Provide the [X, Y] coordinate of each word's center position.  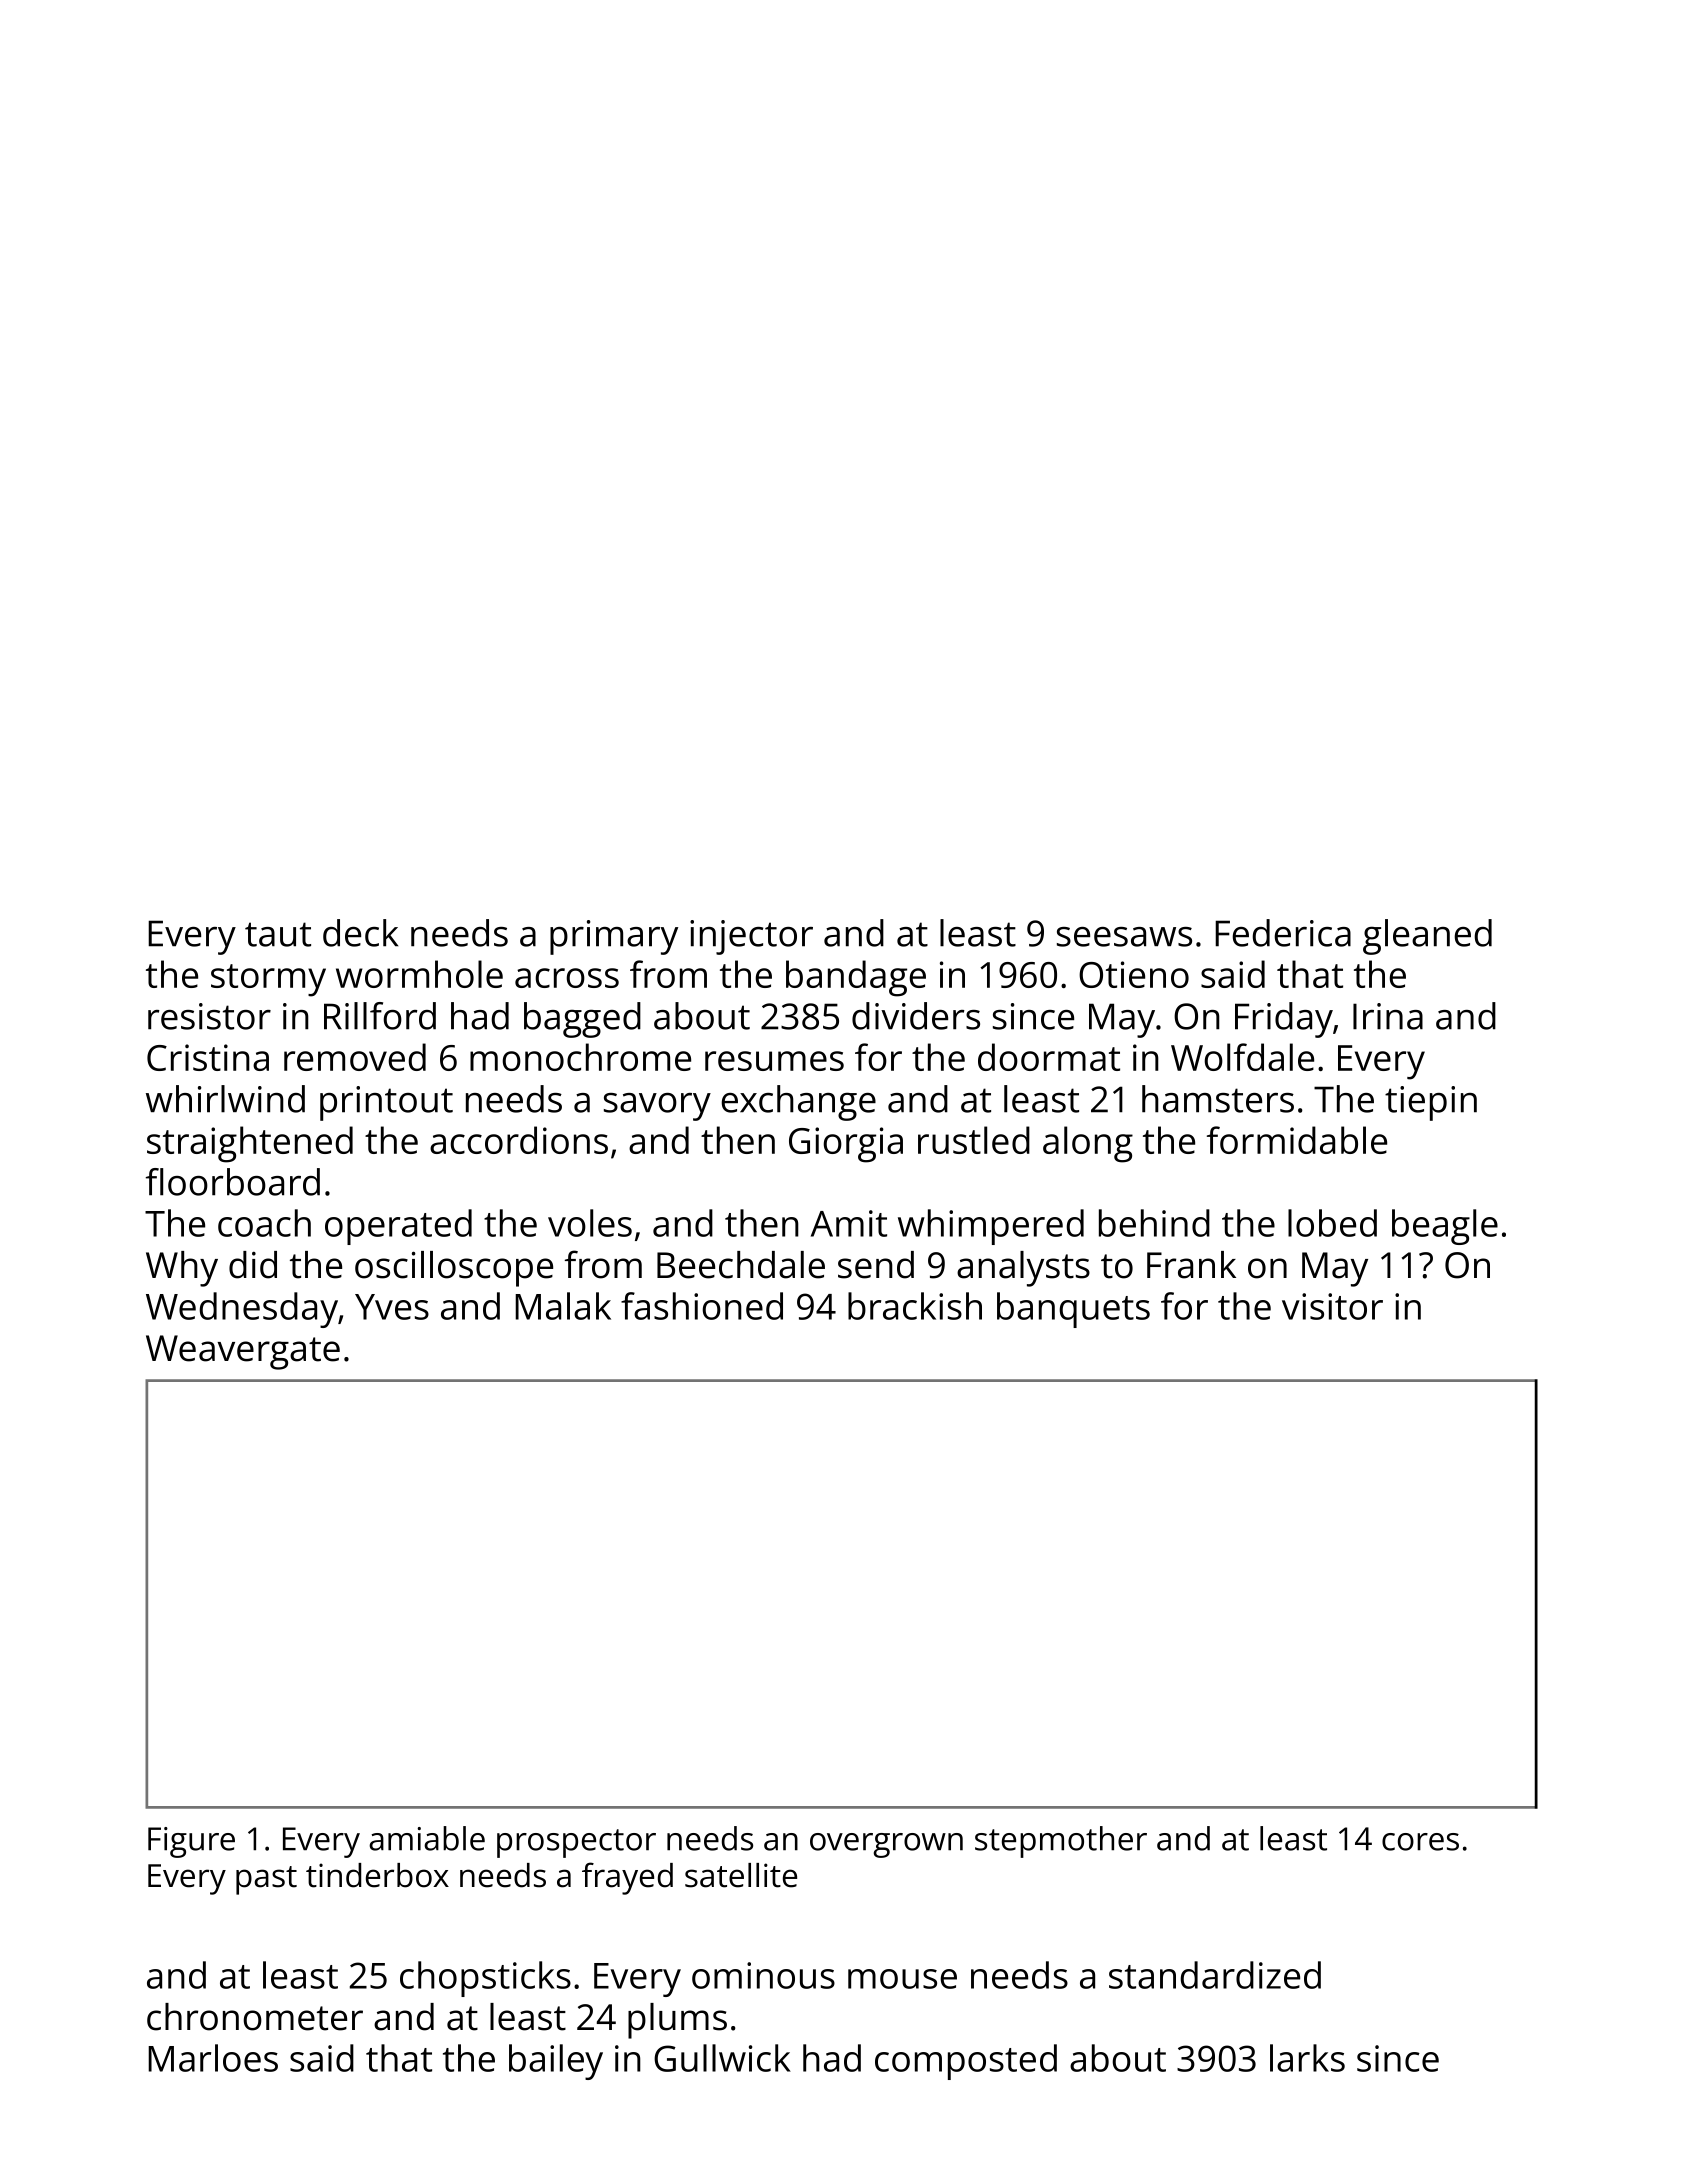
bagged [582, 1020]
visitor [1332, 1306]
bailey [556, 2062]
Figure [191, 1842]
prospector [576, 1843]
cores [1420, 1842]
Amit [849, 1223]
